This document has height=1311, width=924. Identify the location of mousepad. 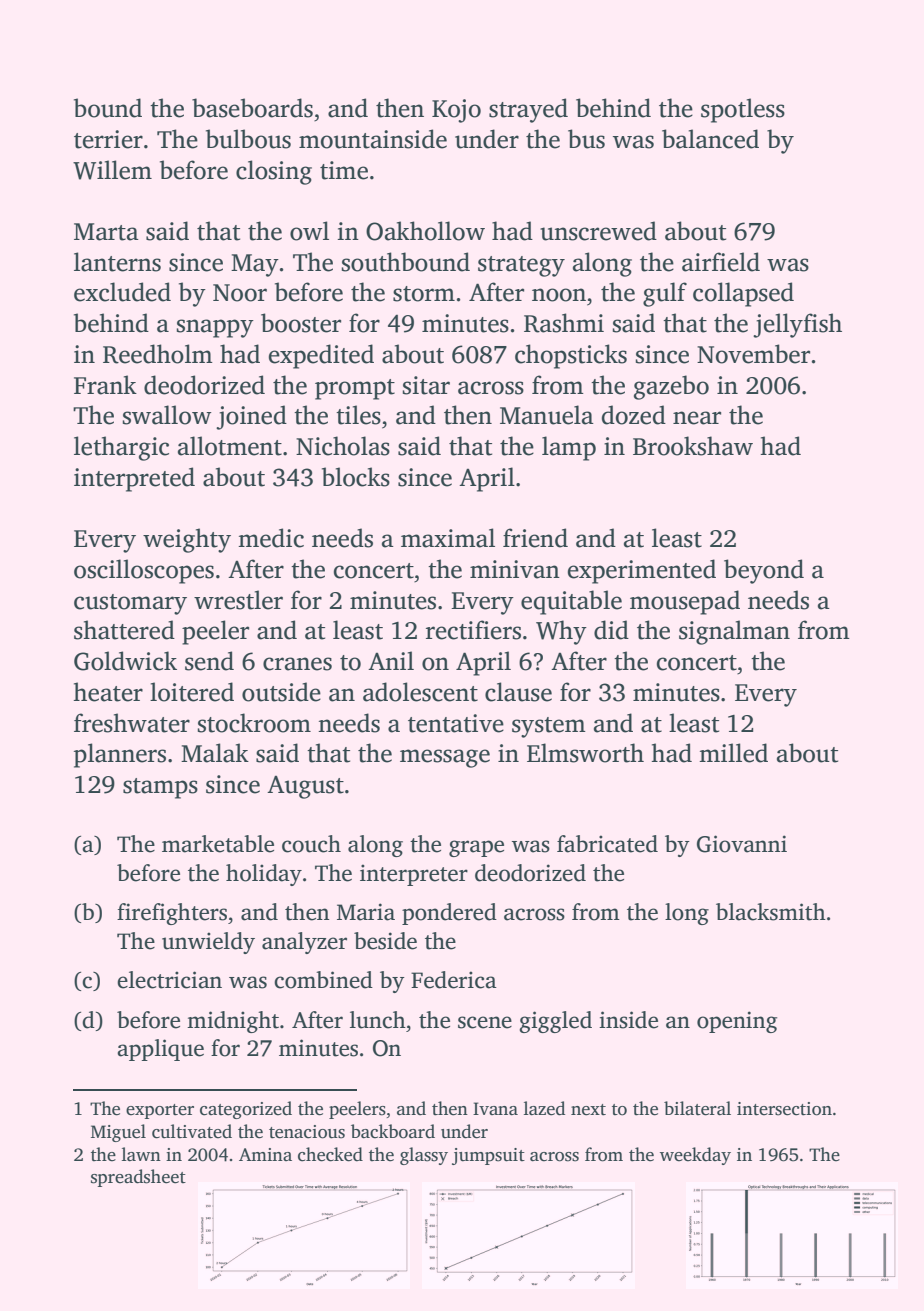
(685, 602).
